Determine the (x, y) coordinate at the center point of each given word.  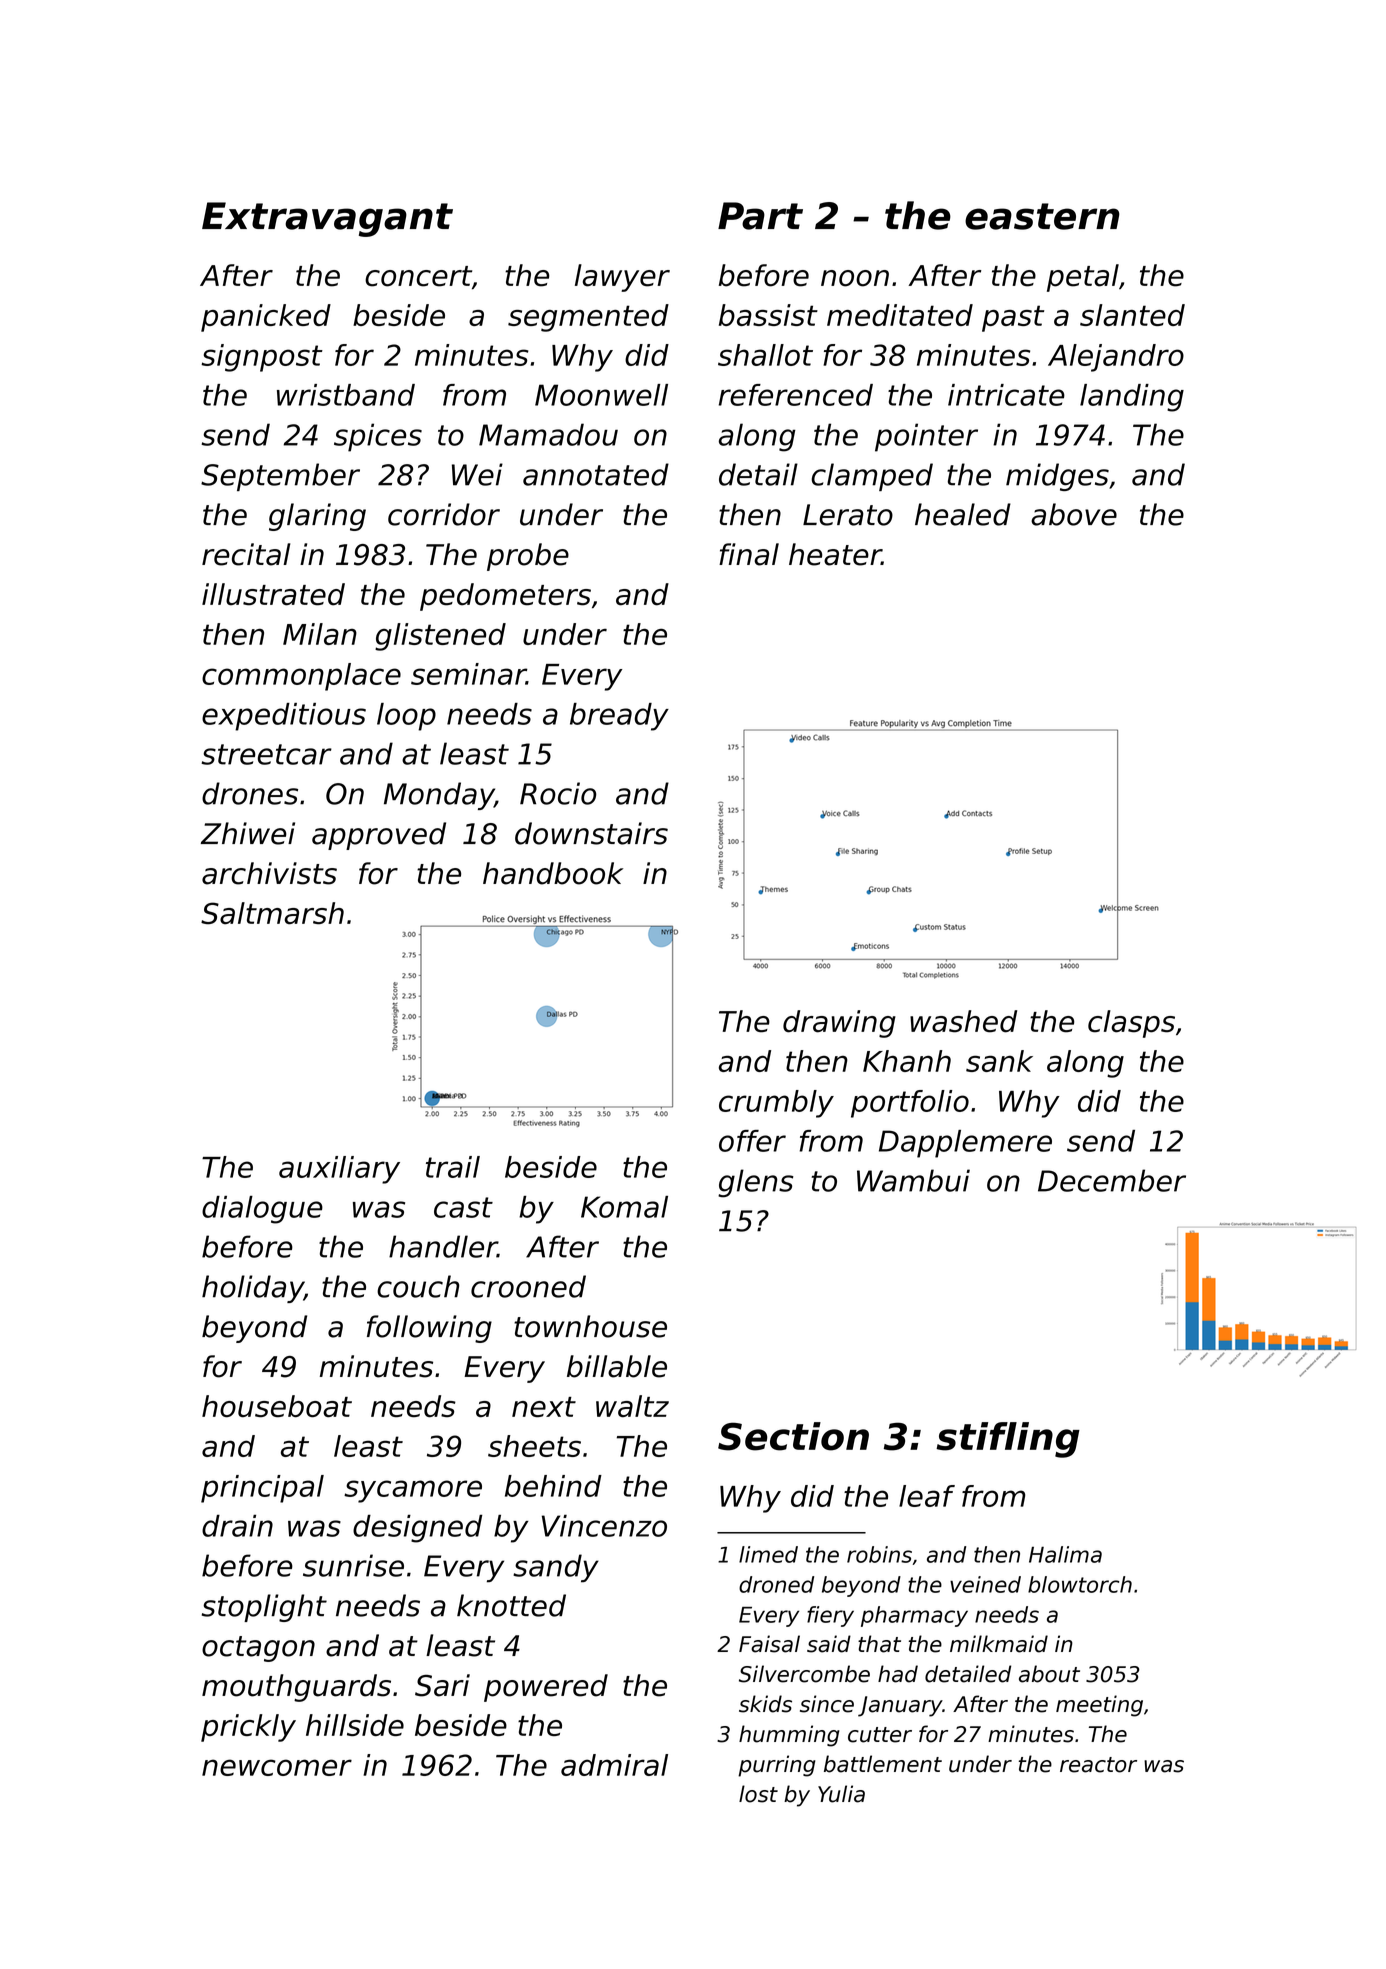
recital (246, 554)
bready (619, 717)
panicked (266, 318)
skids (765, 1704)
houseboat (277, 1406)
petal (1083, 278)
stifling (1008, 1440)
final (749, 554)
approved (379, 836)
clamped (872, 477)
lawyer (622, 278)
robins (879, 1554)
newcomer (277, 1767)
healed (963, 514)
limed (768, 1554)
